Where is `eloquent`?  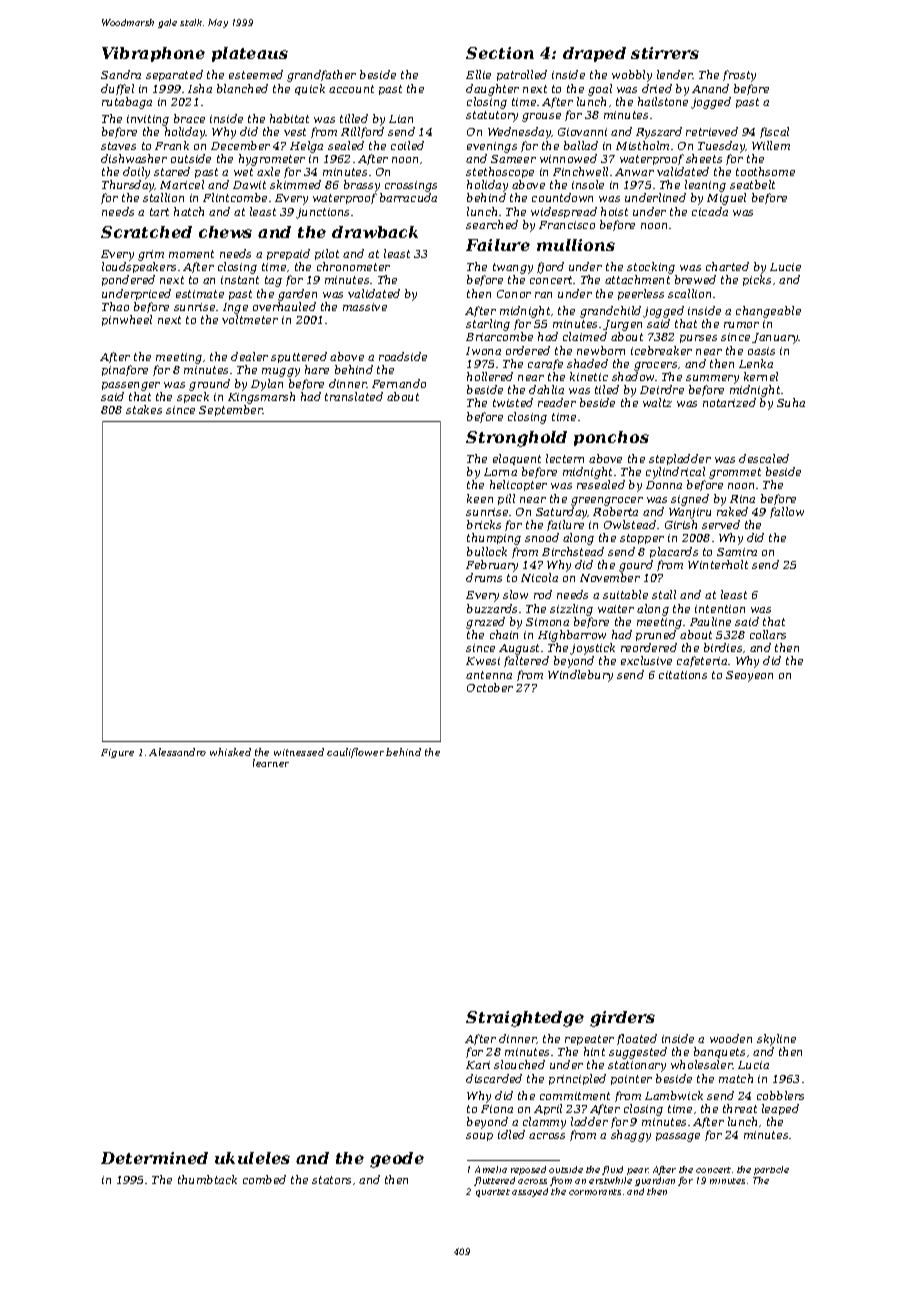 eloquent is located at coordinates (517, 459).
